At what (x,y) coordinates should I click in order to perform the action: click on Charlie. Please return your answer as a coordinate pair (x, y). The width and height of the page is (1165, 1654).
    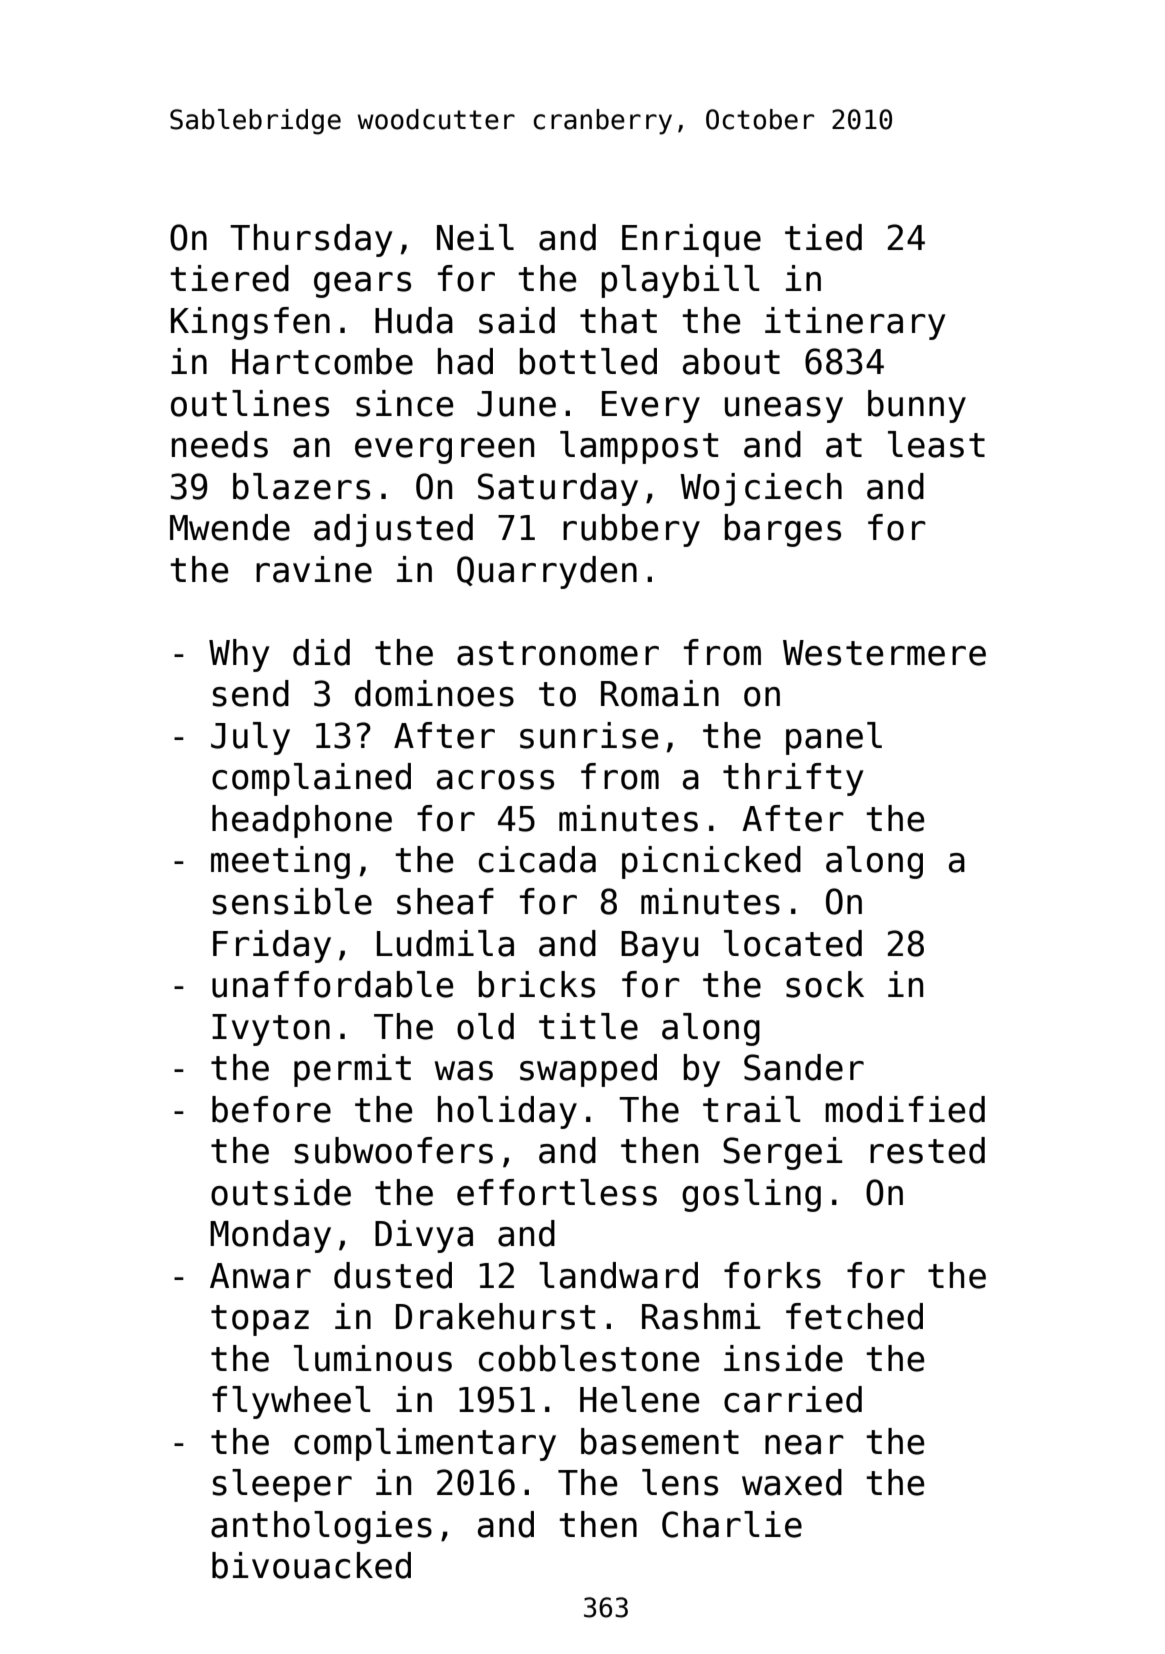
    Looking at the image, I should click on (732, 1524).
